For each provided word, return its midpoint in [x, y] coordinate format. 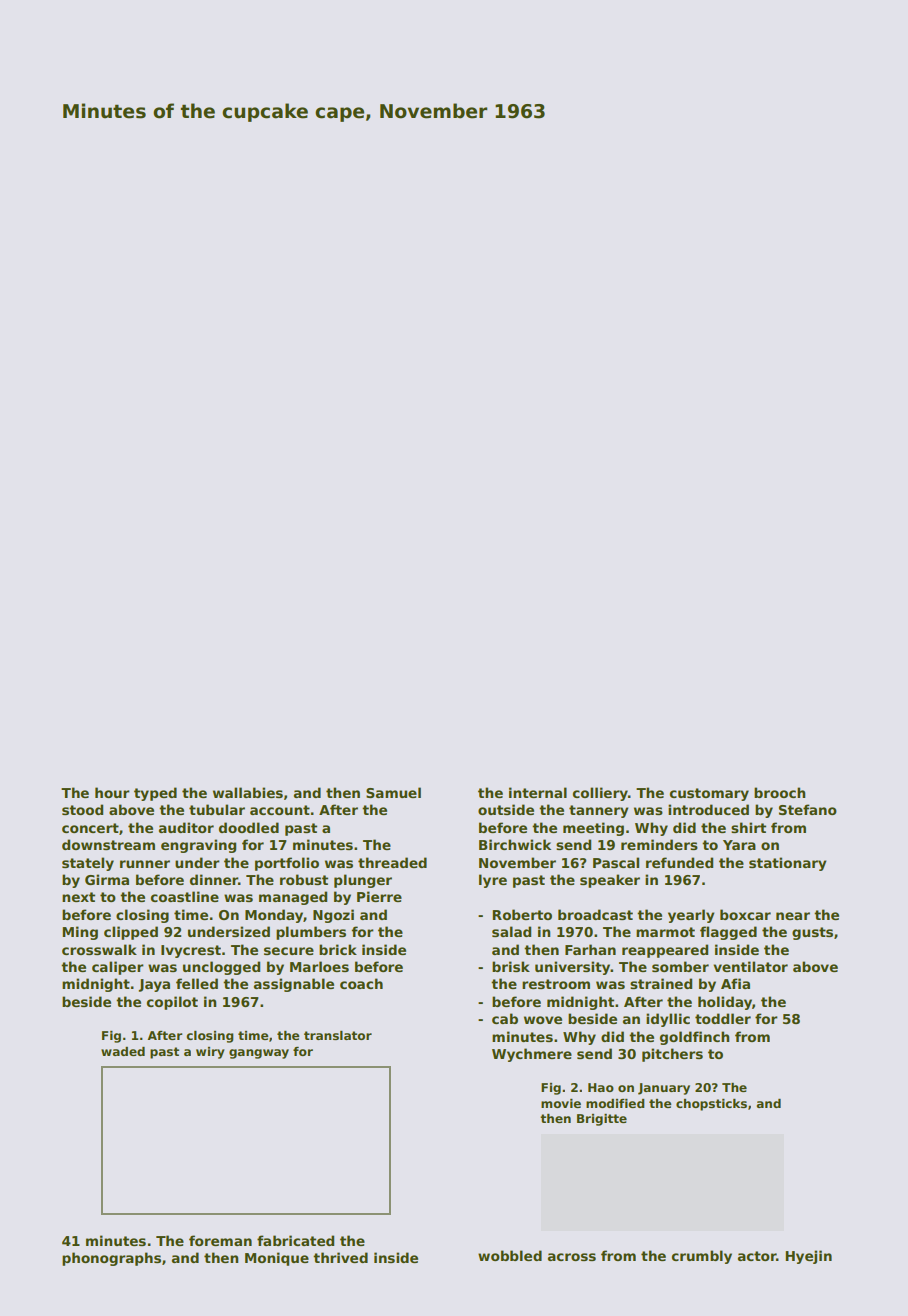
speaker [610, 881]
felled [197, 983]
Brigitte [602, 1120]
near [793, 916]
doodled [249, 827]
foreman [220, 1240]
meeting [593, 829]
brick [338, 949]
